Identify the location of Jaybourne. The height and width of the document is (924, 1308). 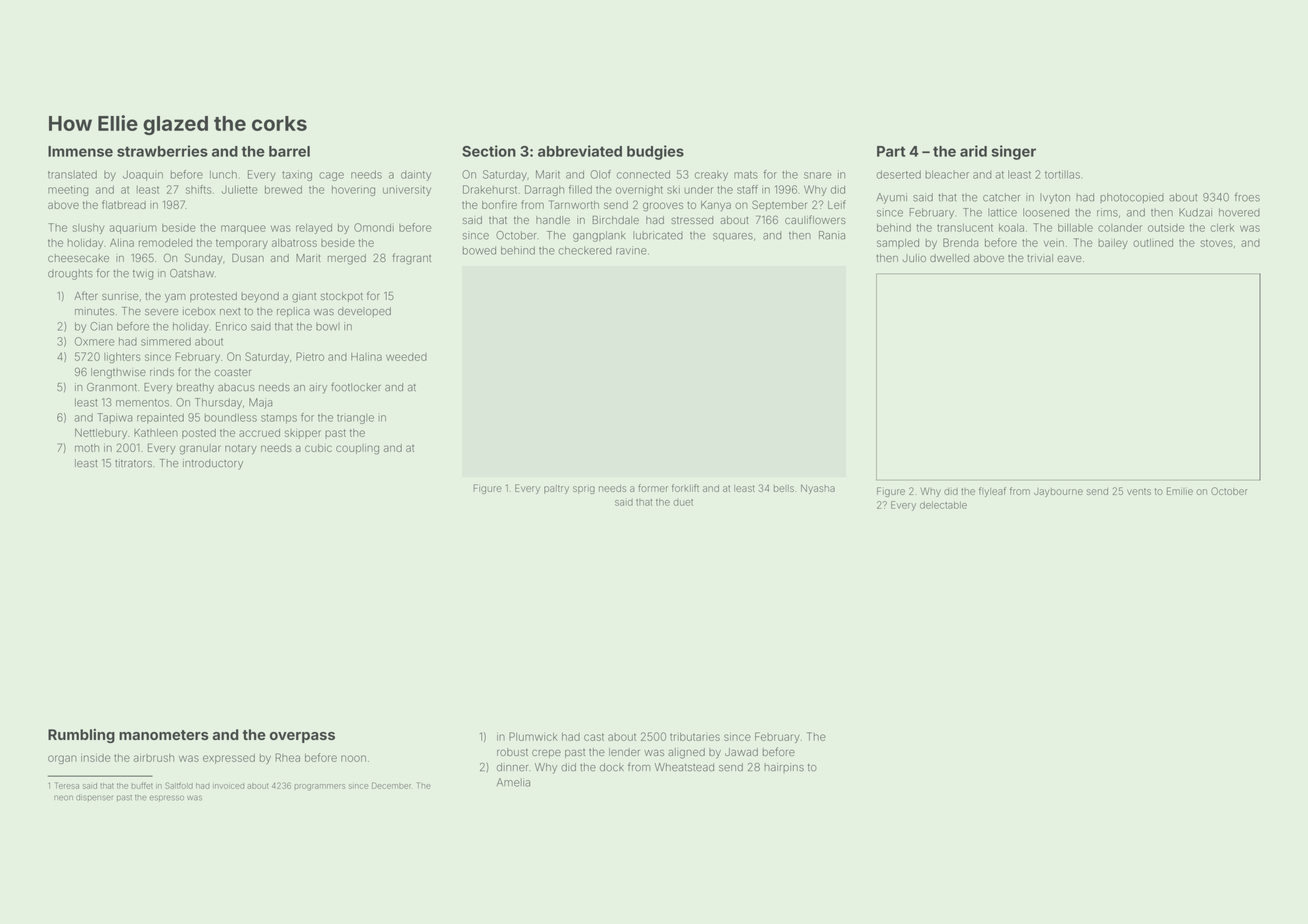
(1058, 492).
